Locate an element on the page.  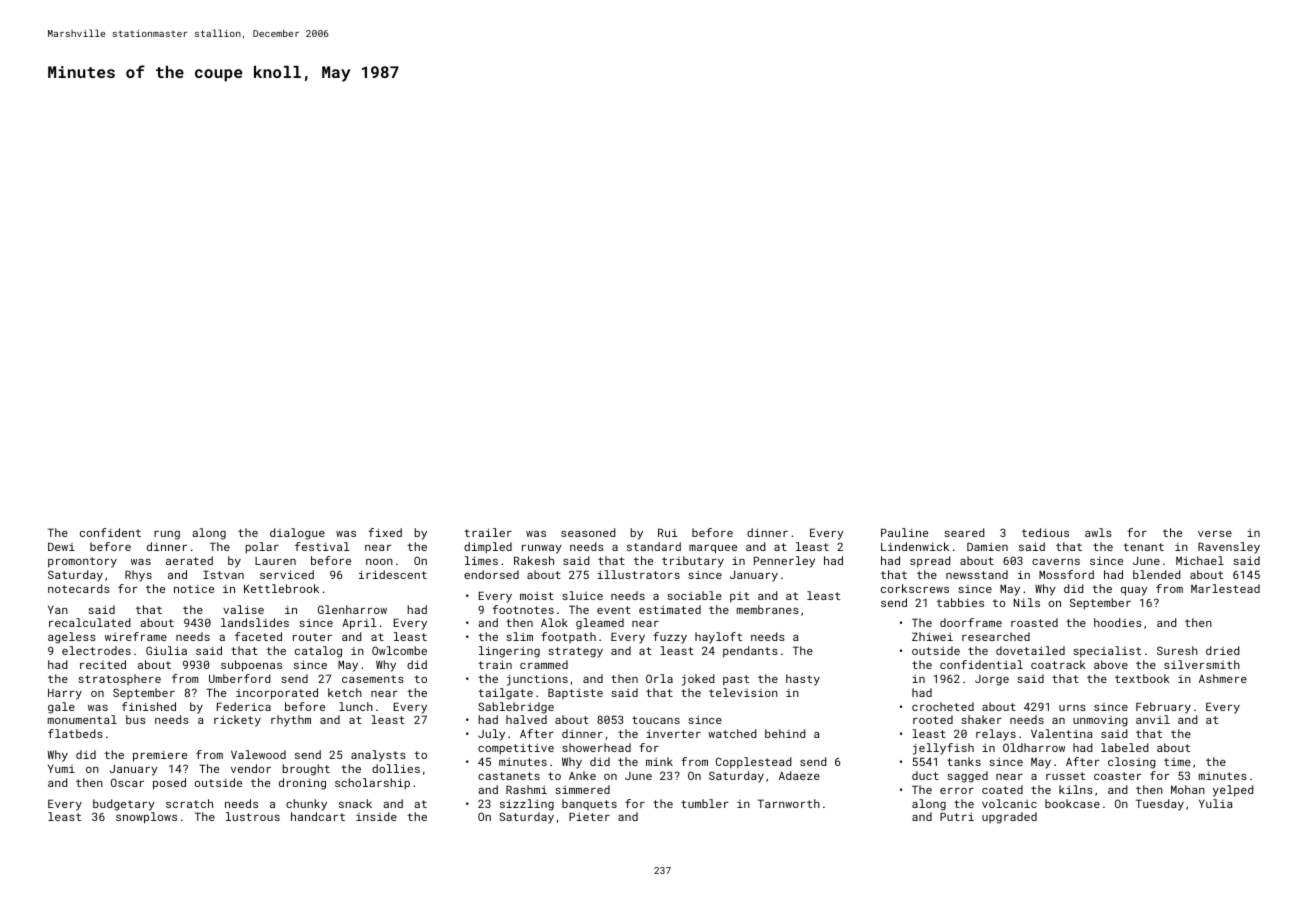
Pennerley is located at coordinates (784, 562).
